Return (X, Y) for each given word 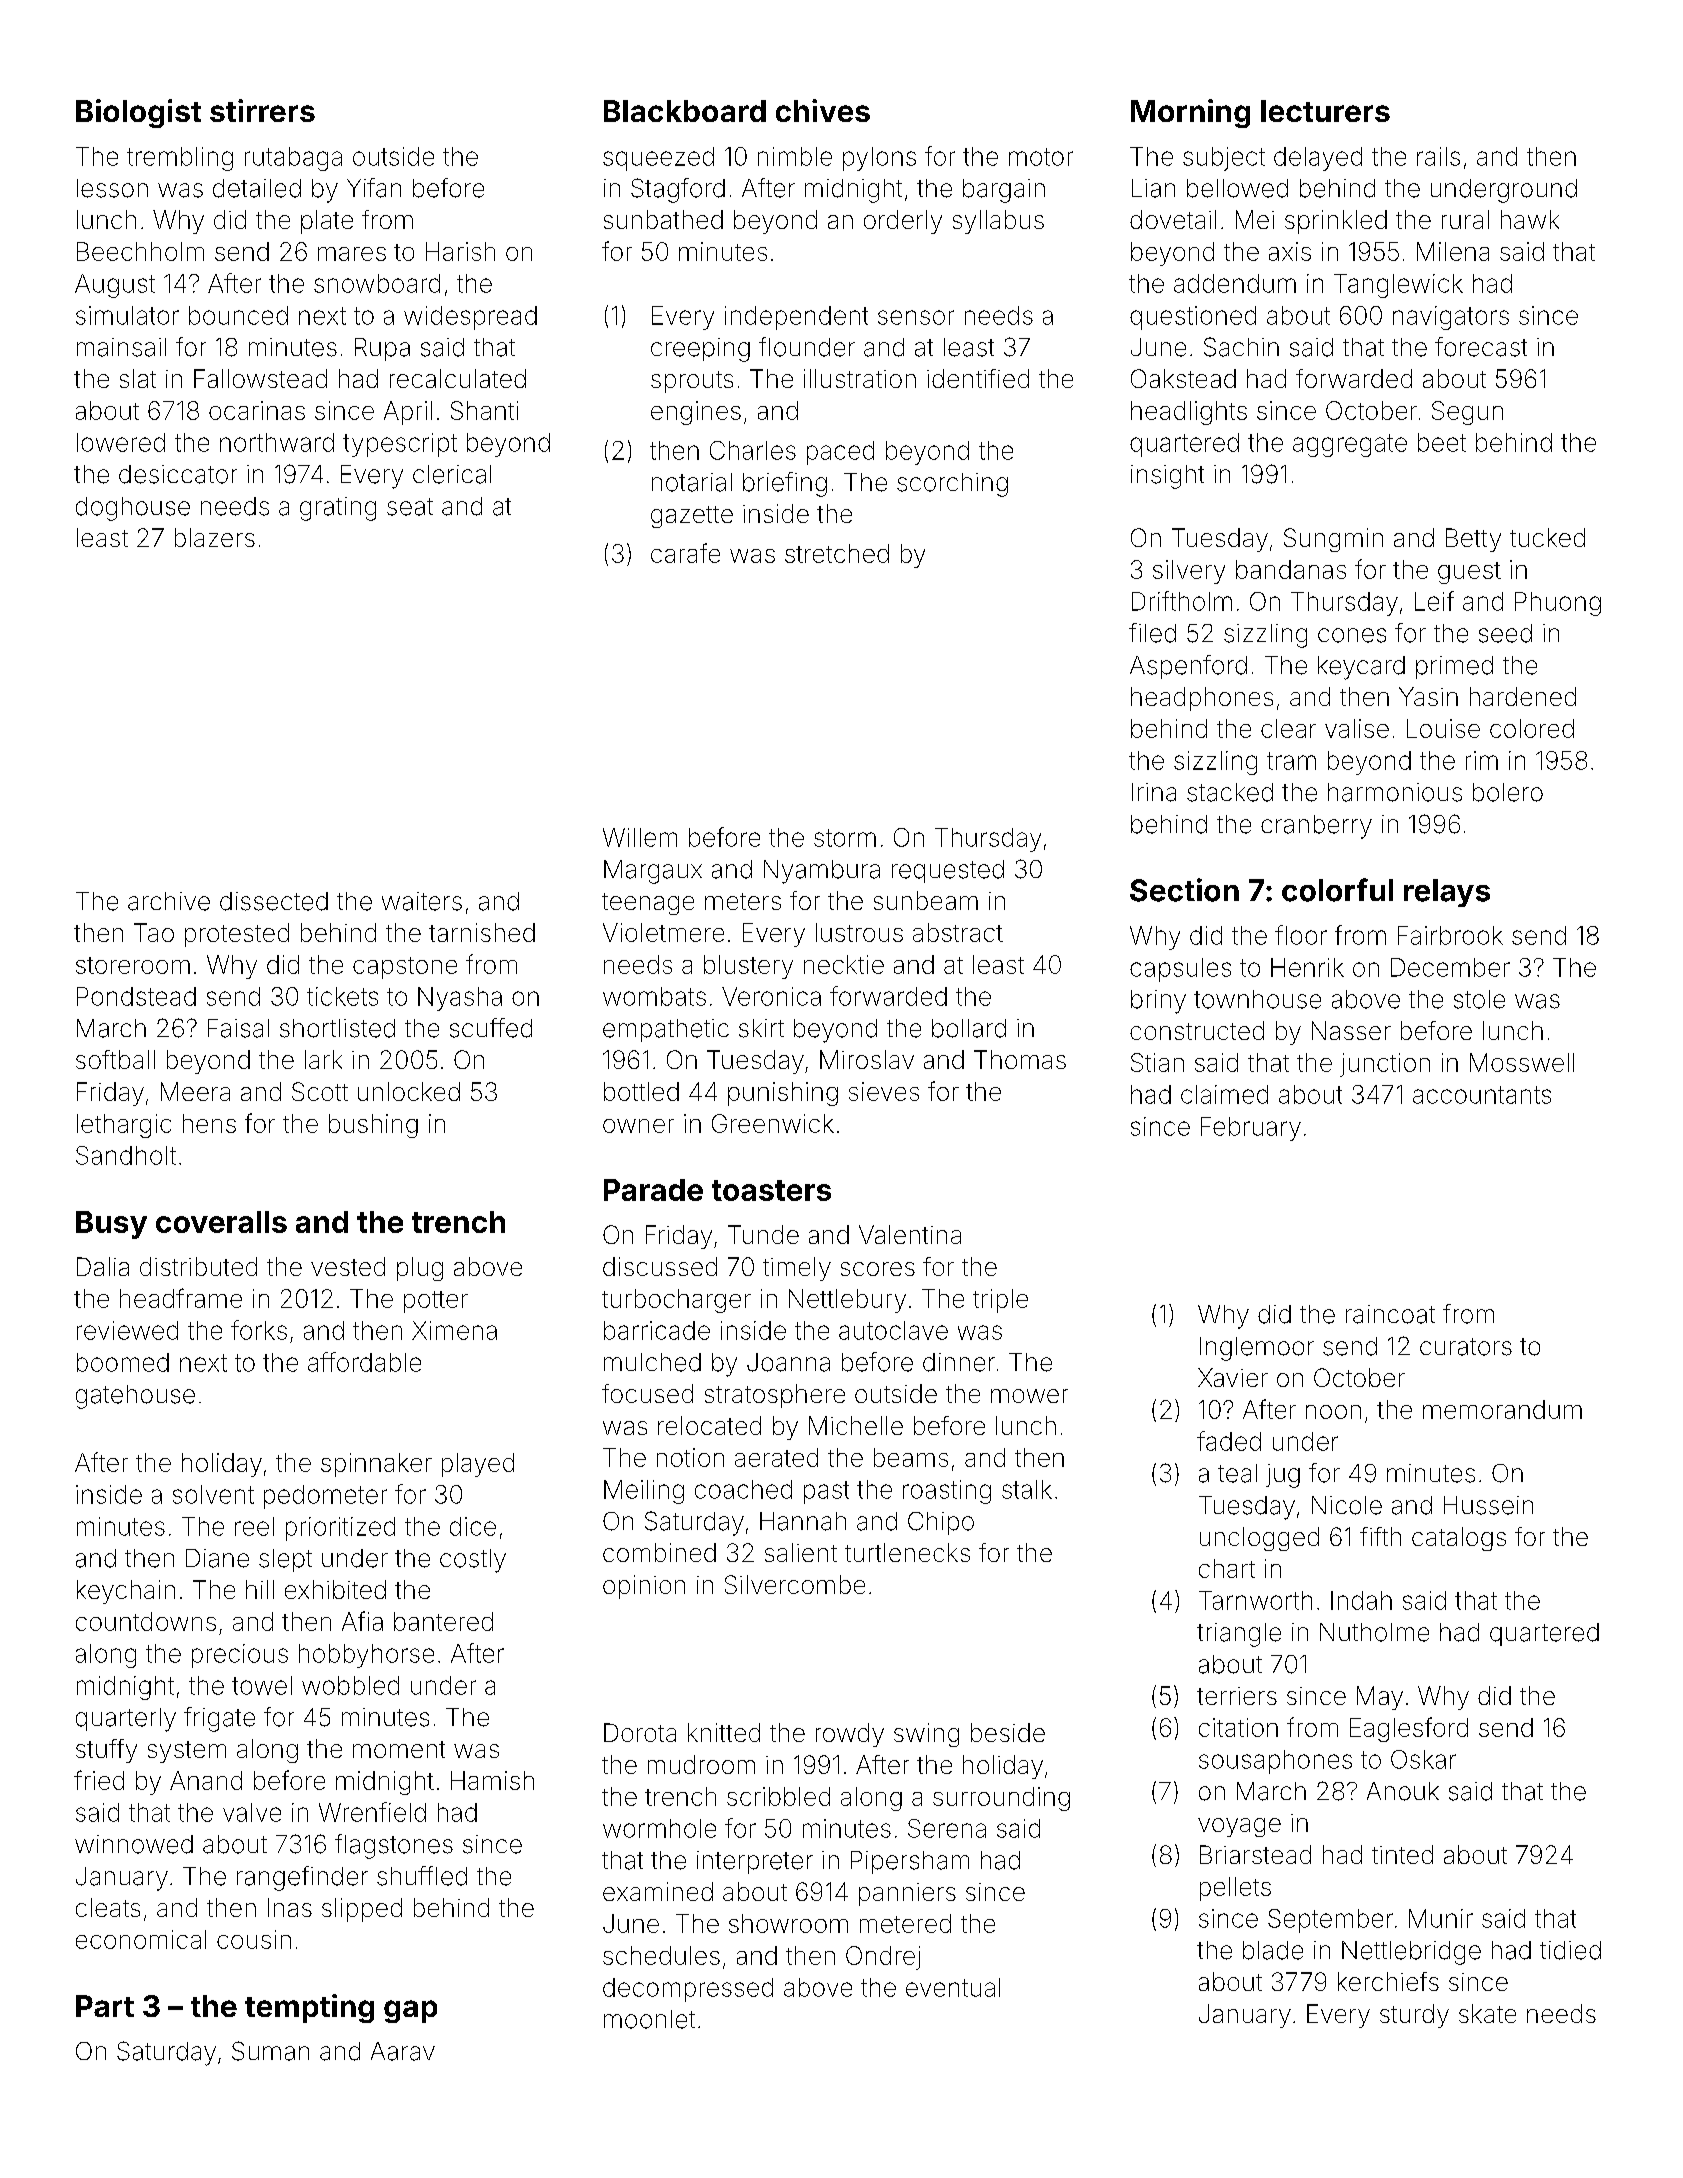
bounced (238, 315)
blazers (215, 537)
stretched (837, 553)
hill (260, 1589)
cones (1352, 635)
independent (796, 318)
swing (926, 1735)
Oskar (1423, 1759)
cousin (254, 1939)
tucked (1547, 537)
